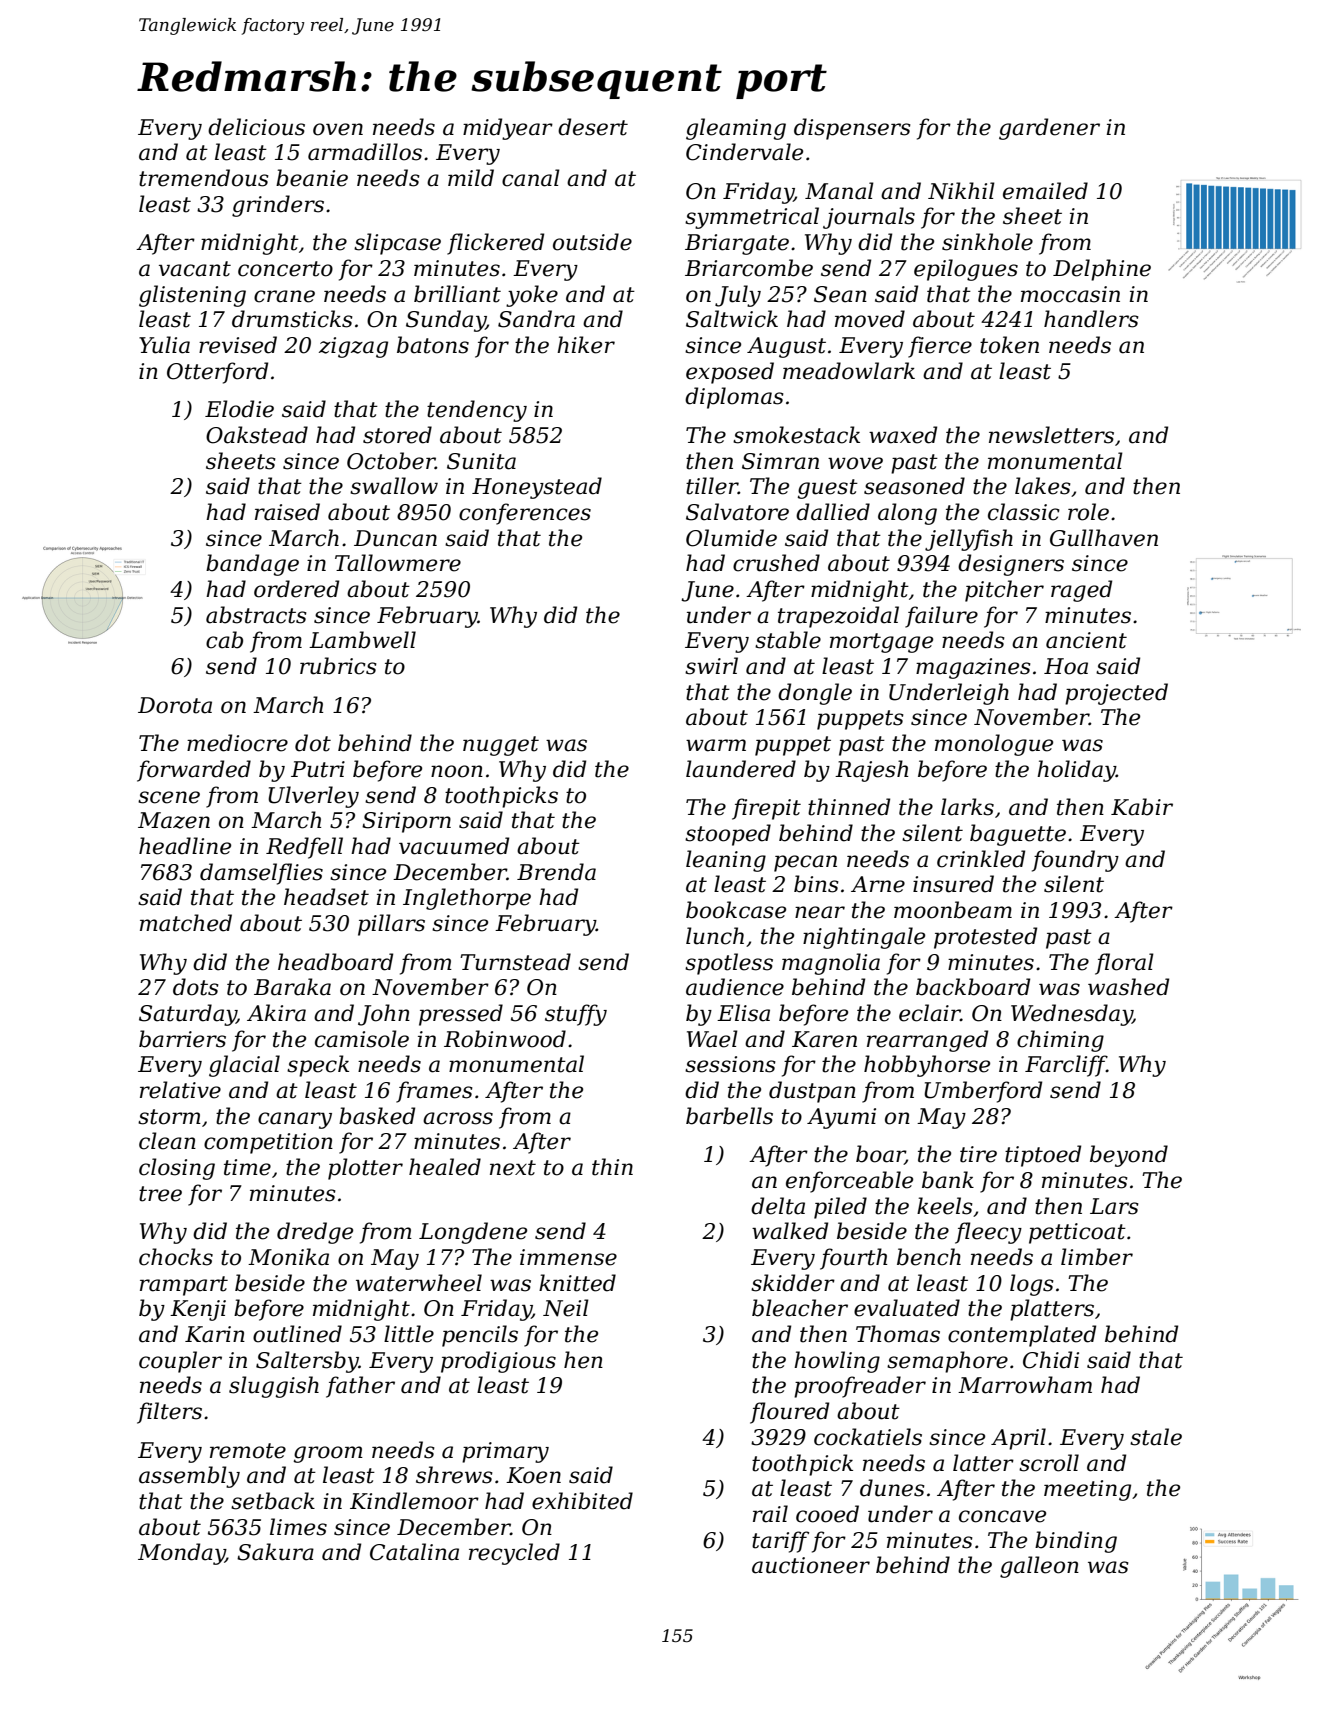  I want to click on recycled, so click(514, 1554).
